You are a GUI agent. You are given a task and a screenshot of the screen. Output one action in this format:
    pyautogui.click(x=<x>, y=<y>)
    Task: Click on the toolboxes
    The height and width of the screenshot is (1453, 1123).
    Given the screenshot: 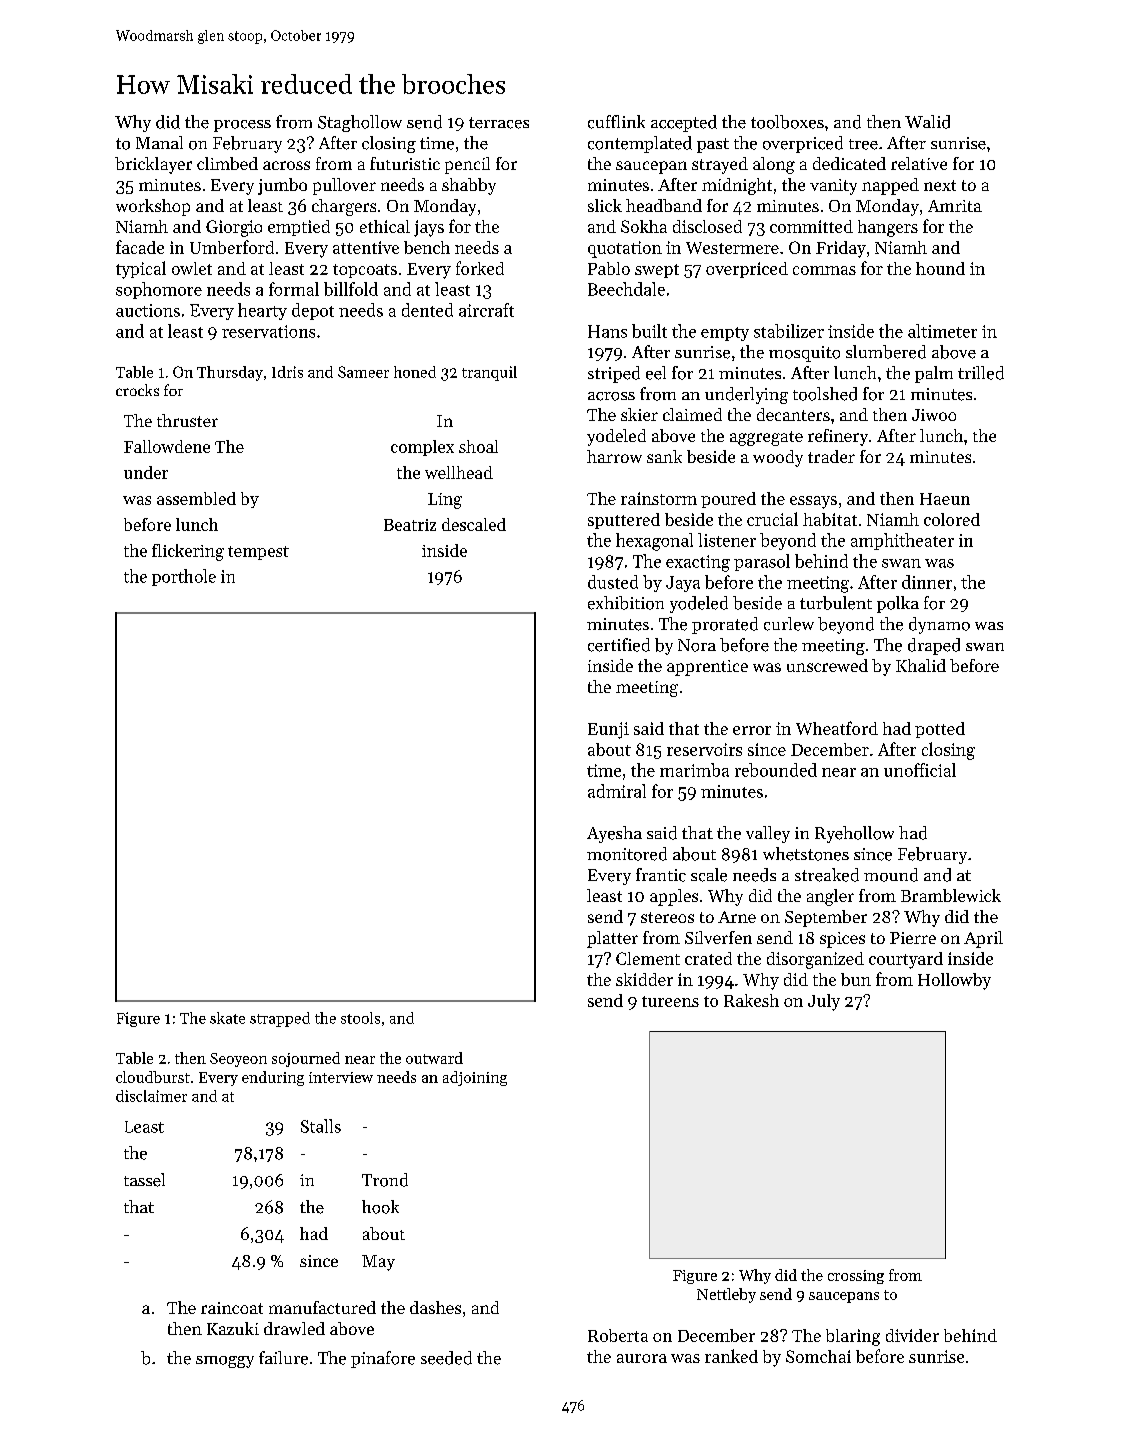 What is the action you would take?
    pyautogui.click(x=787, y=122)
